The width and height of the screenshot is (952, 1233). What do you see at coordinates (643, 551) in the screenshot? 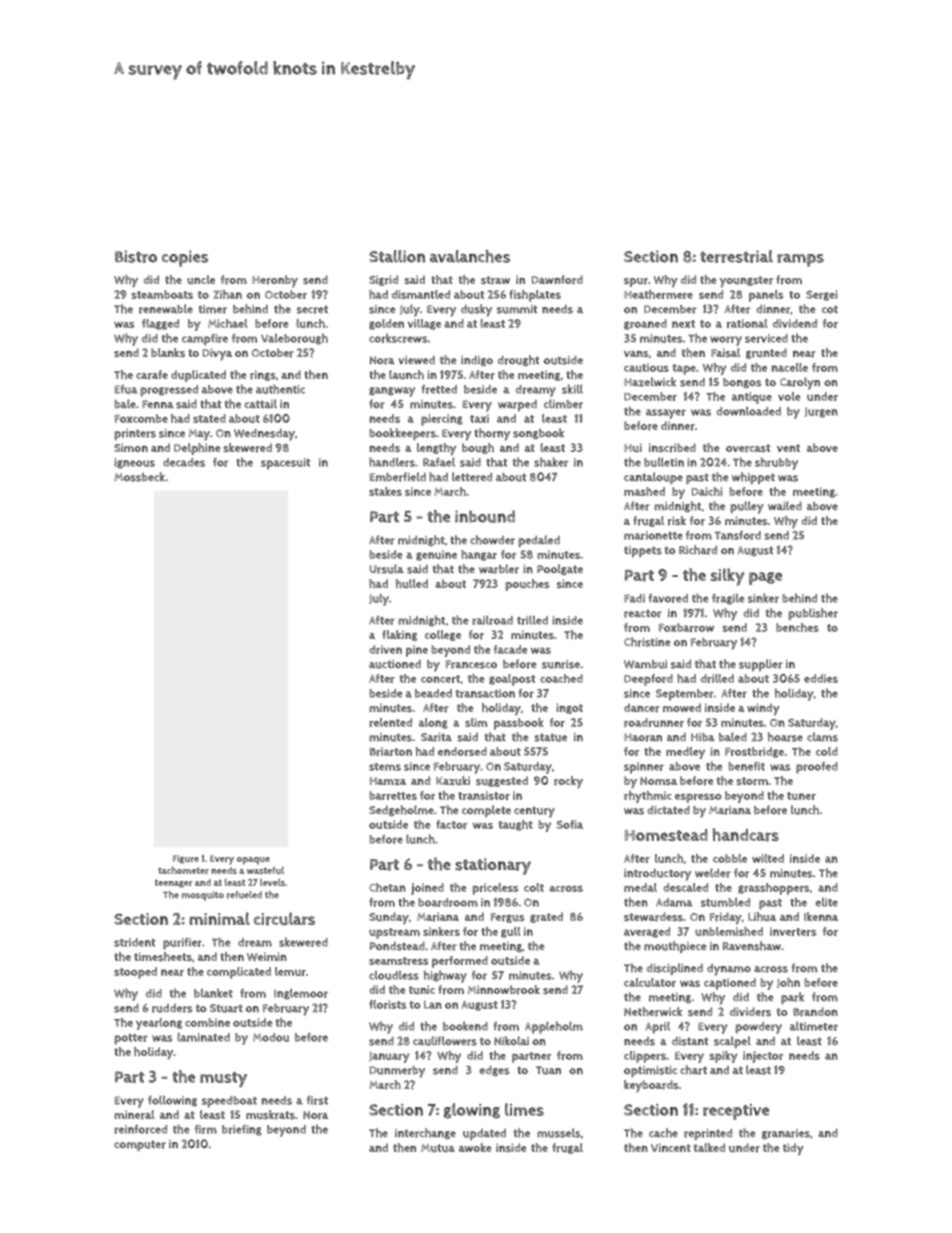
I see `tippets` at bounding box center [643, 551].
